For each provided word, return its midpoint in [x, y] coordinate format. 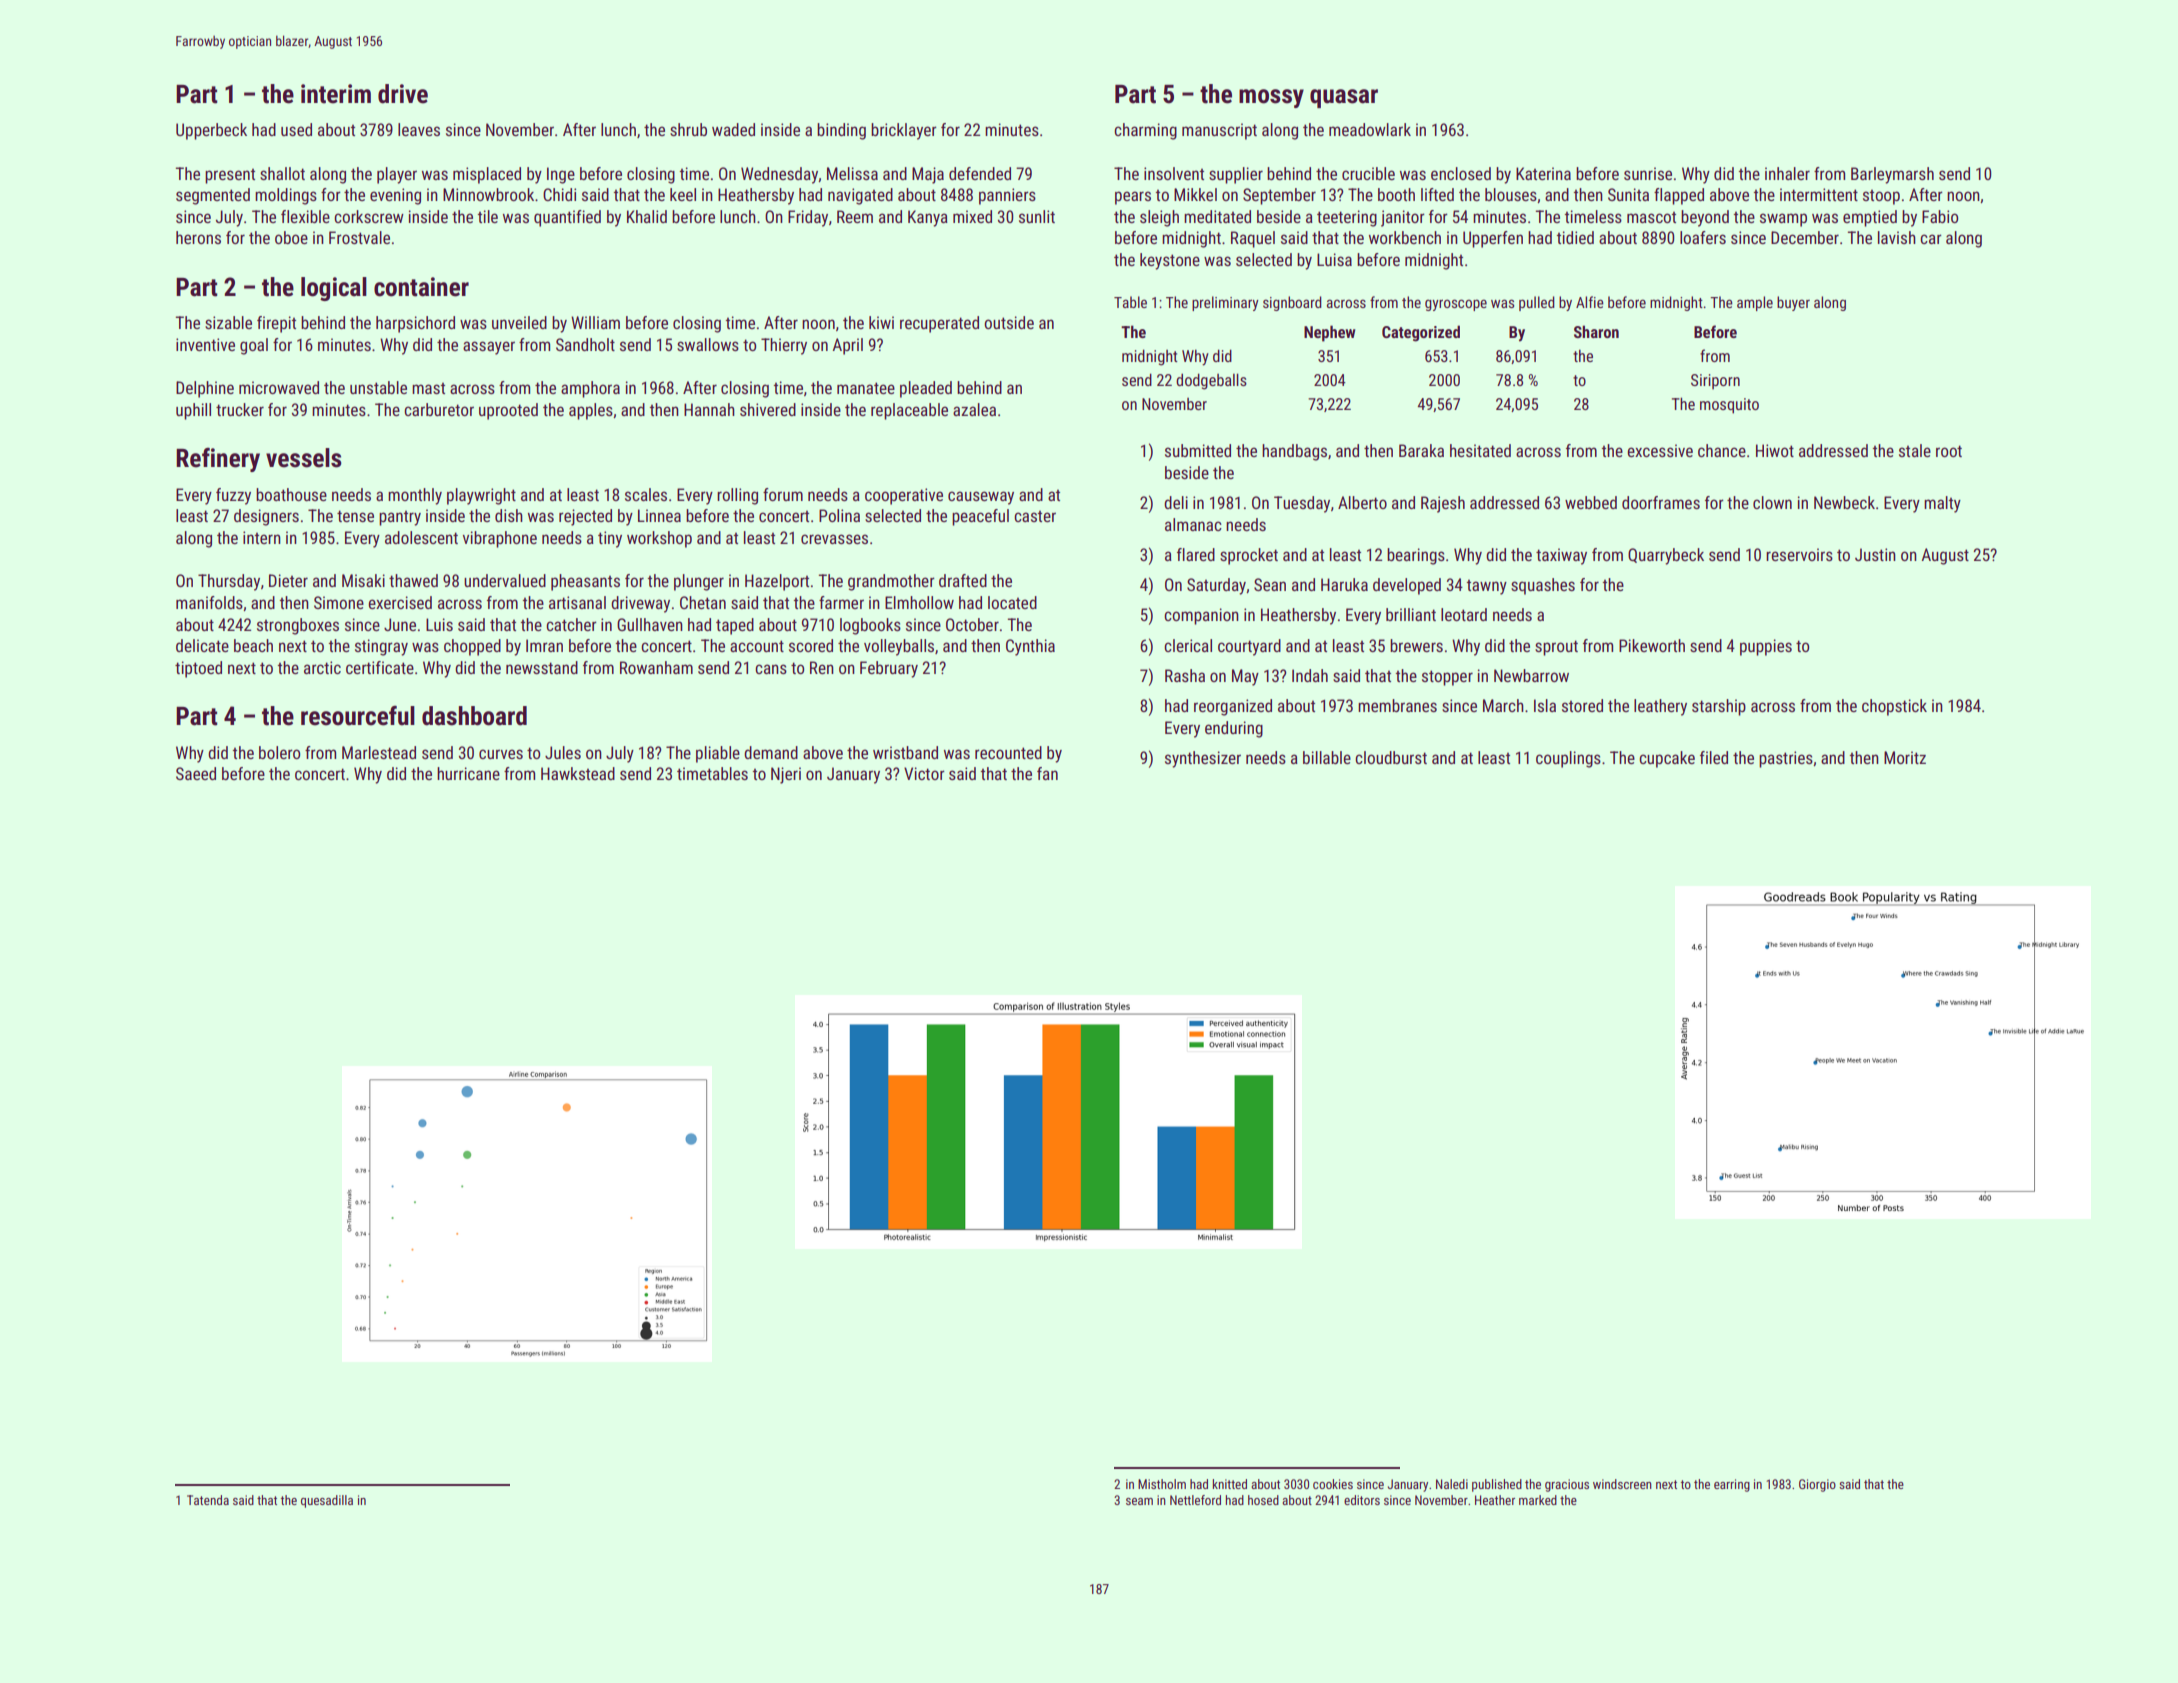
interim [336, 94]
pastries [1786, 759]
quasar [1344, 98]
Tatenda [208, 1500]
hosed [1263, 1500]
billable [1327, 757]
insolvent [1174, 173]
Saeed [196, 773]
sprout [1556, 648]
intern [262, 537]
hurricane [468, 773]
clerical [1188, 645]
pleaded [926, 389]
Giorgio [1817, 1485]
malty [1942, 504]
